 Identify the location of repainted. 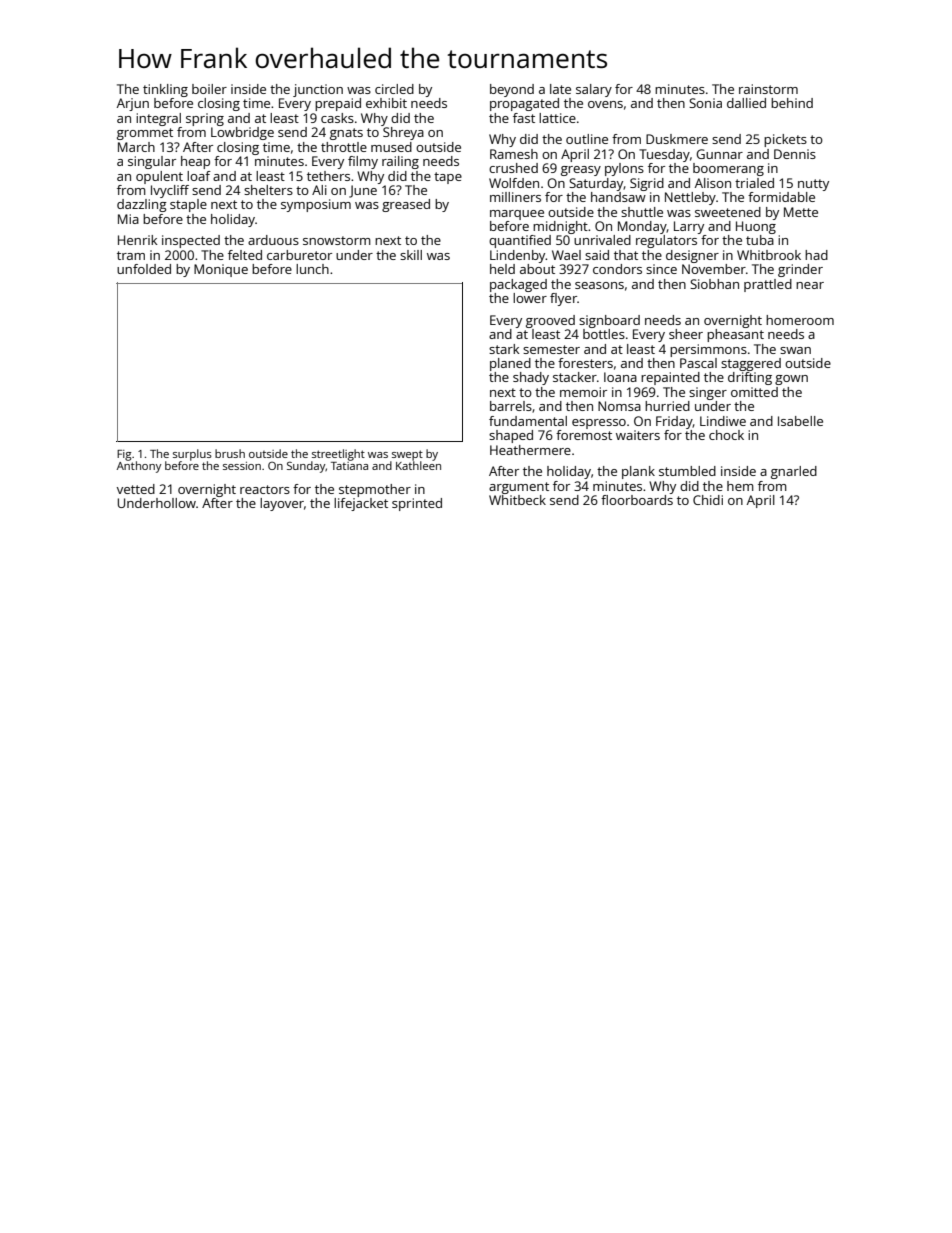
(670, 378).
